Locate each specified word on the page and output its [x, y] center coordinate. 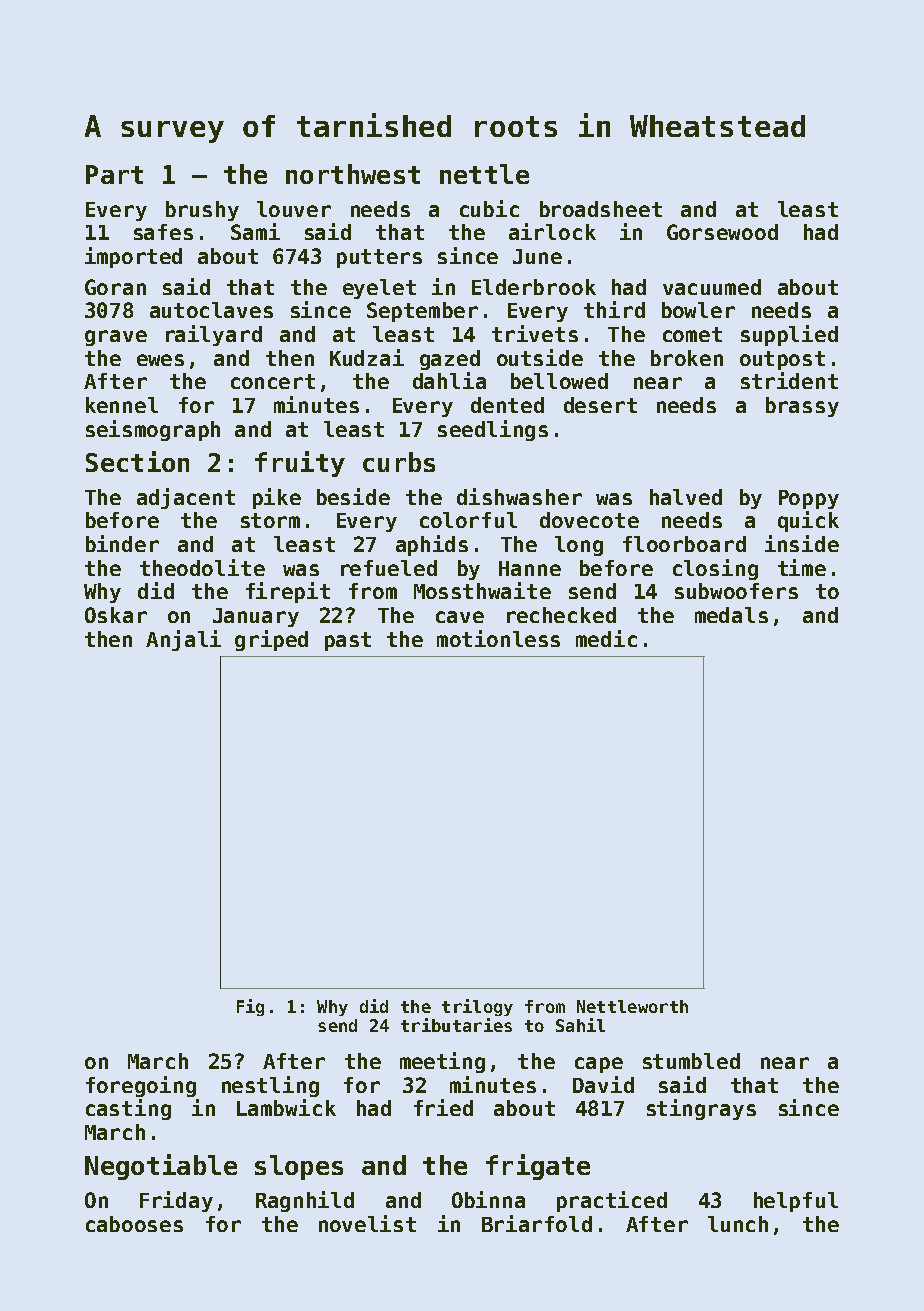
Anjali [183, 640]
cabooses [134, 1224]
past [348, 641]
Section [137, 461]
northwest [353, 174]
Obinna [488, 1199]
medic [606, 638]
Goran [115, 287]
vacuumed [712, 287]
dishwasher [519, 496]
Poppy [809, 499]
